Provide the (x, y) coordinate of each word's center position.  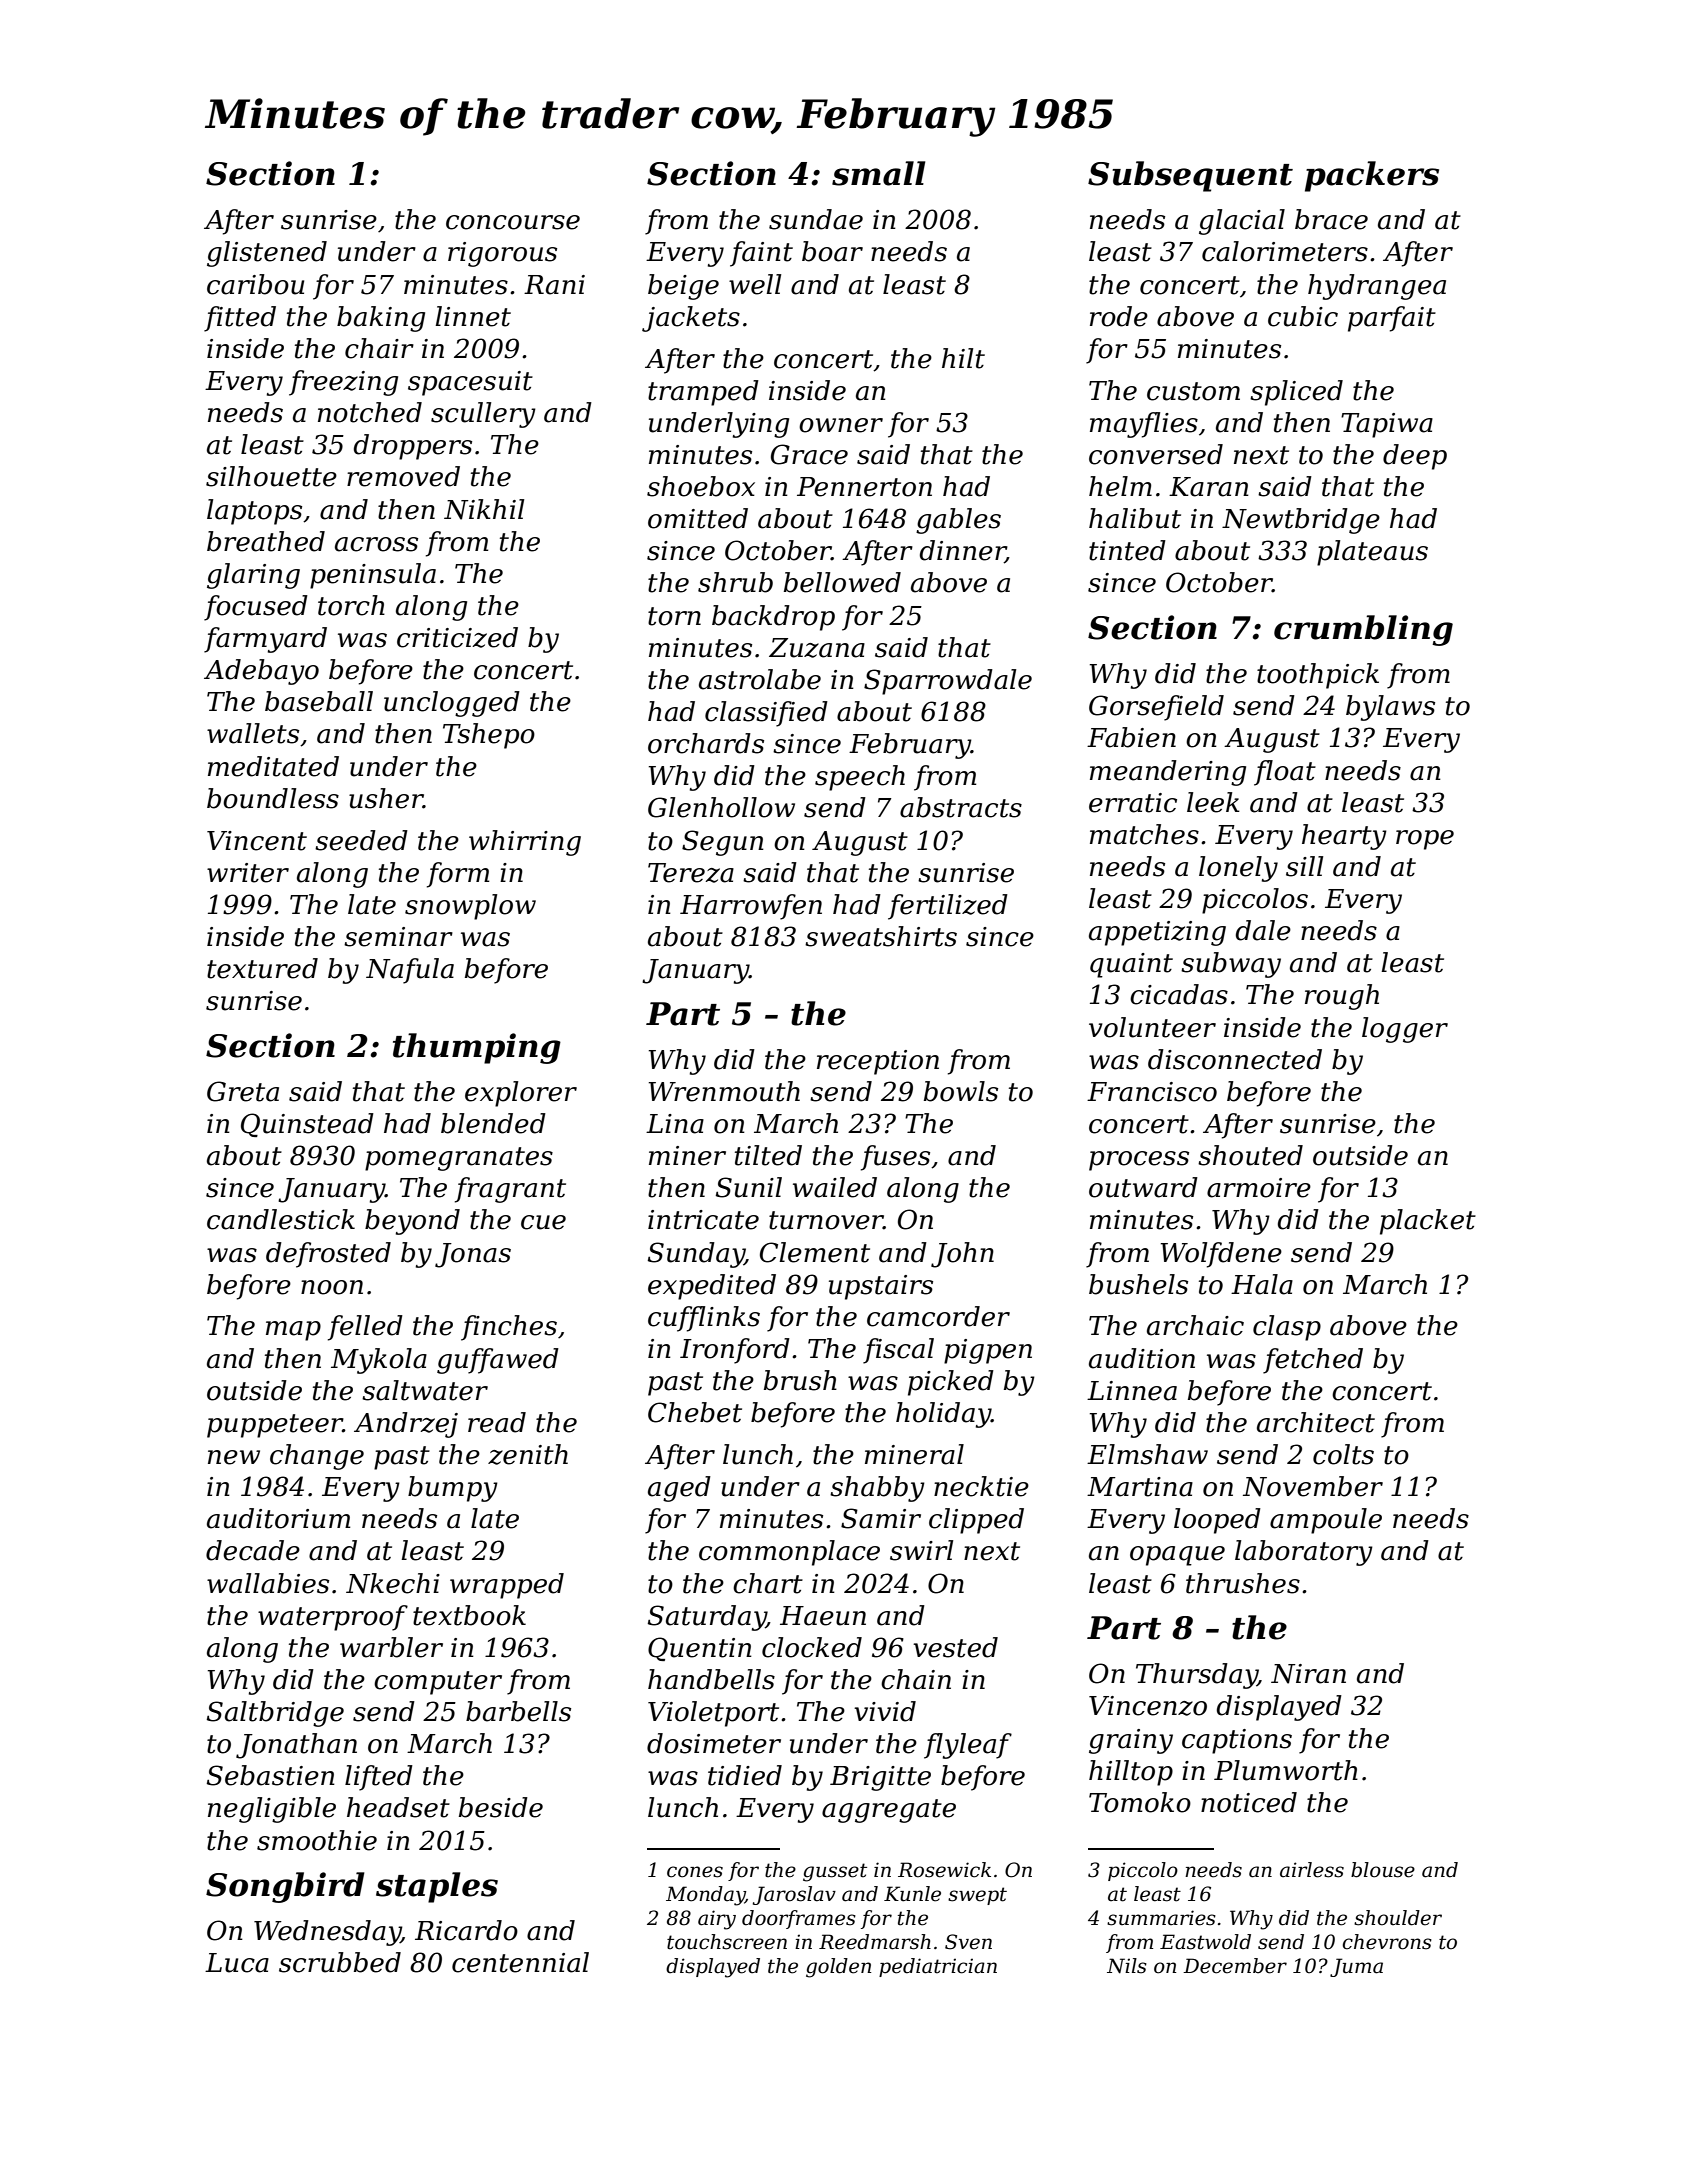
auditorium (278, 1518)
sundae (816, 219)
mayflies (1144, 425)
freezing (343, 383)
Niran (1308, 1674)
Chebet (695, 1412)
